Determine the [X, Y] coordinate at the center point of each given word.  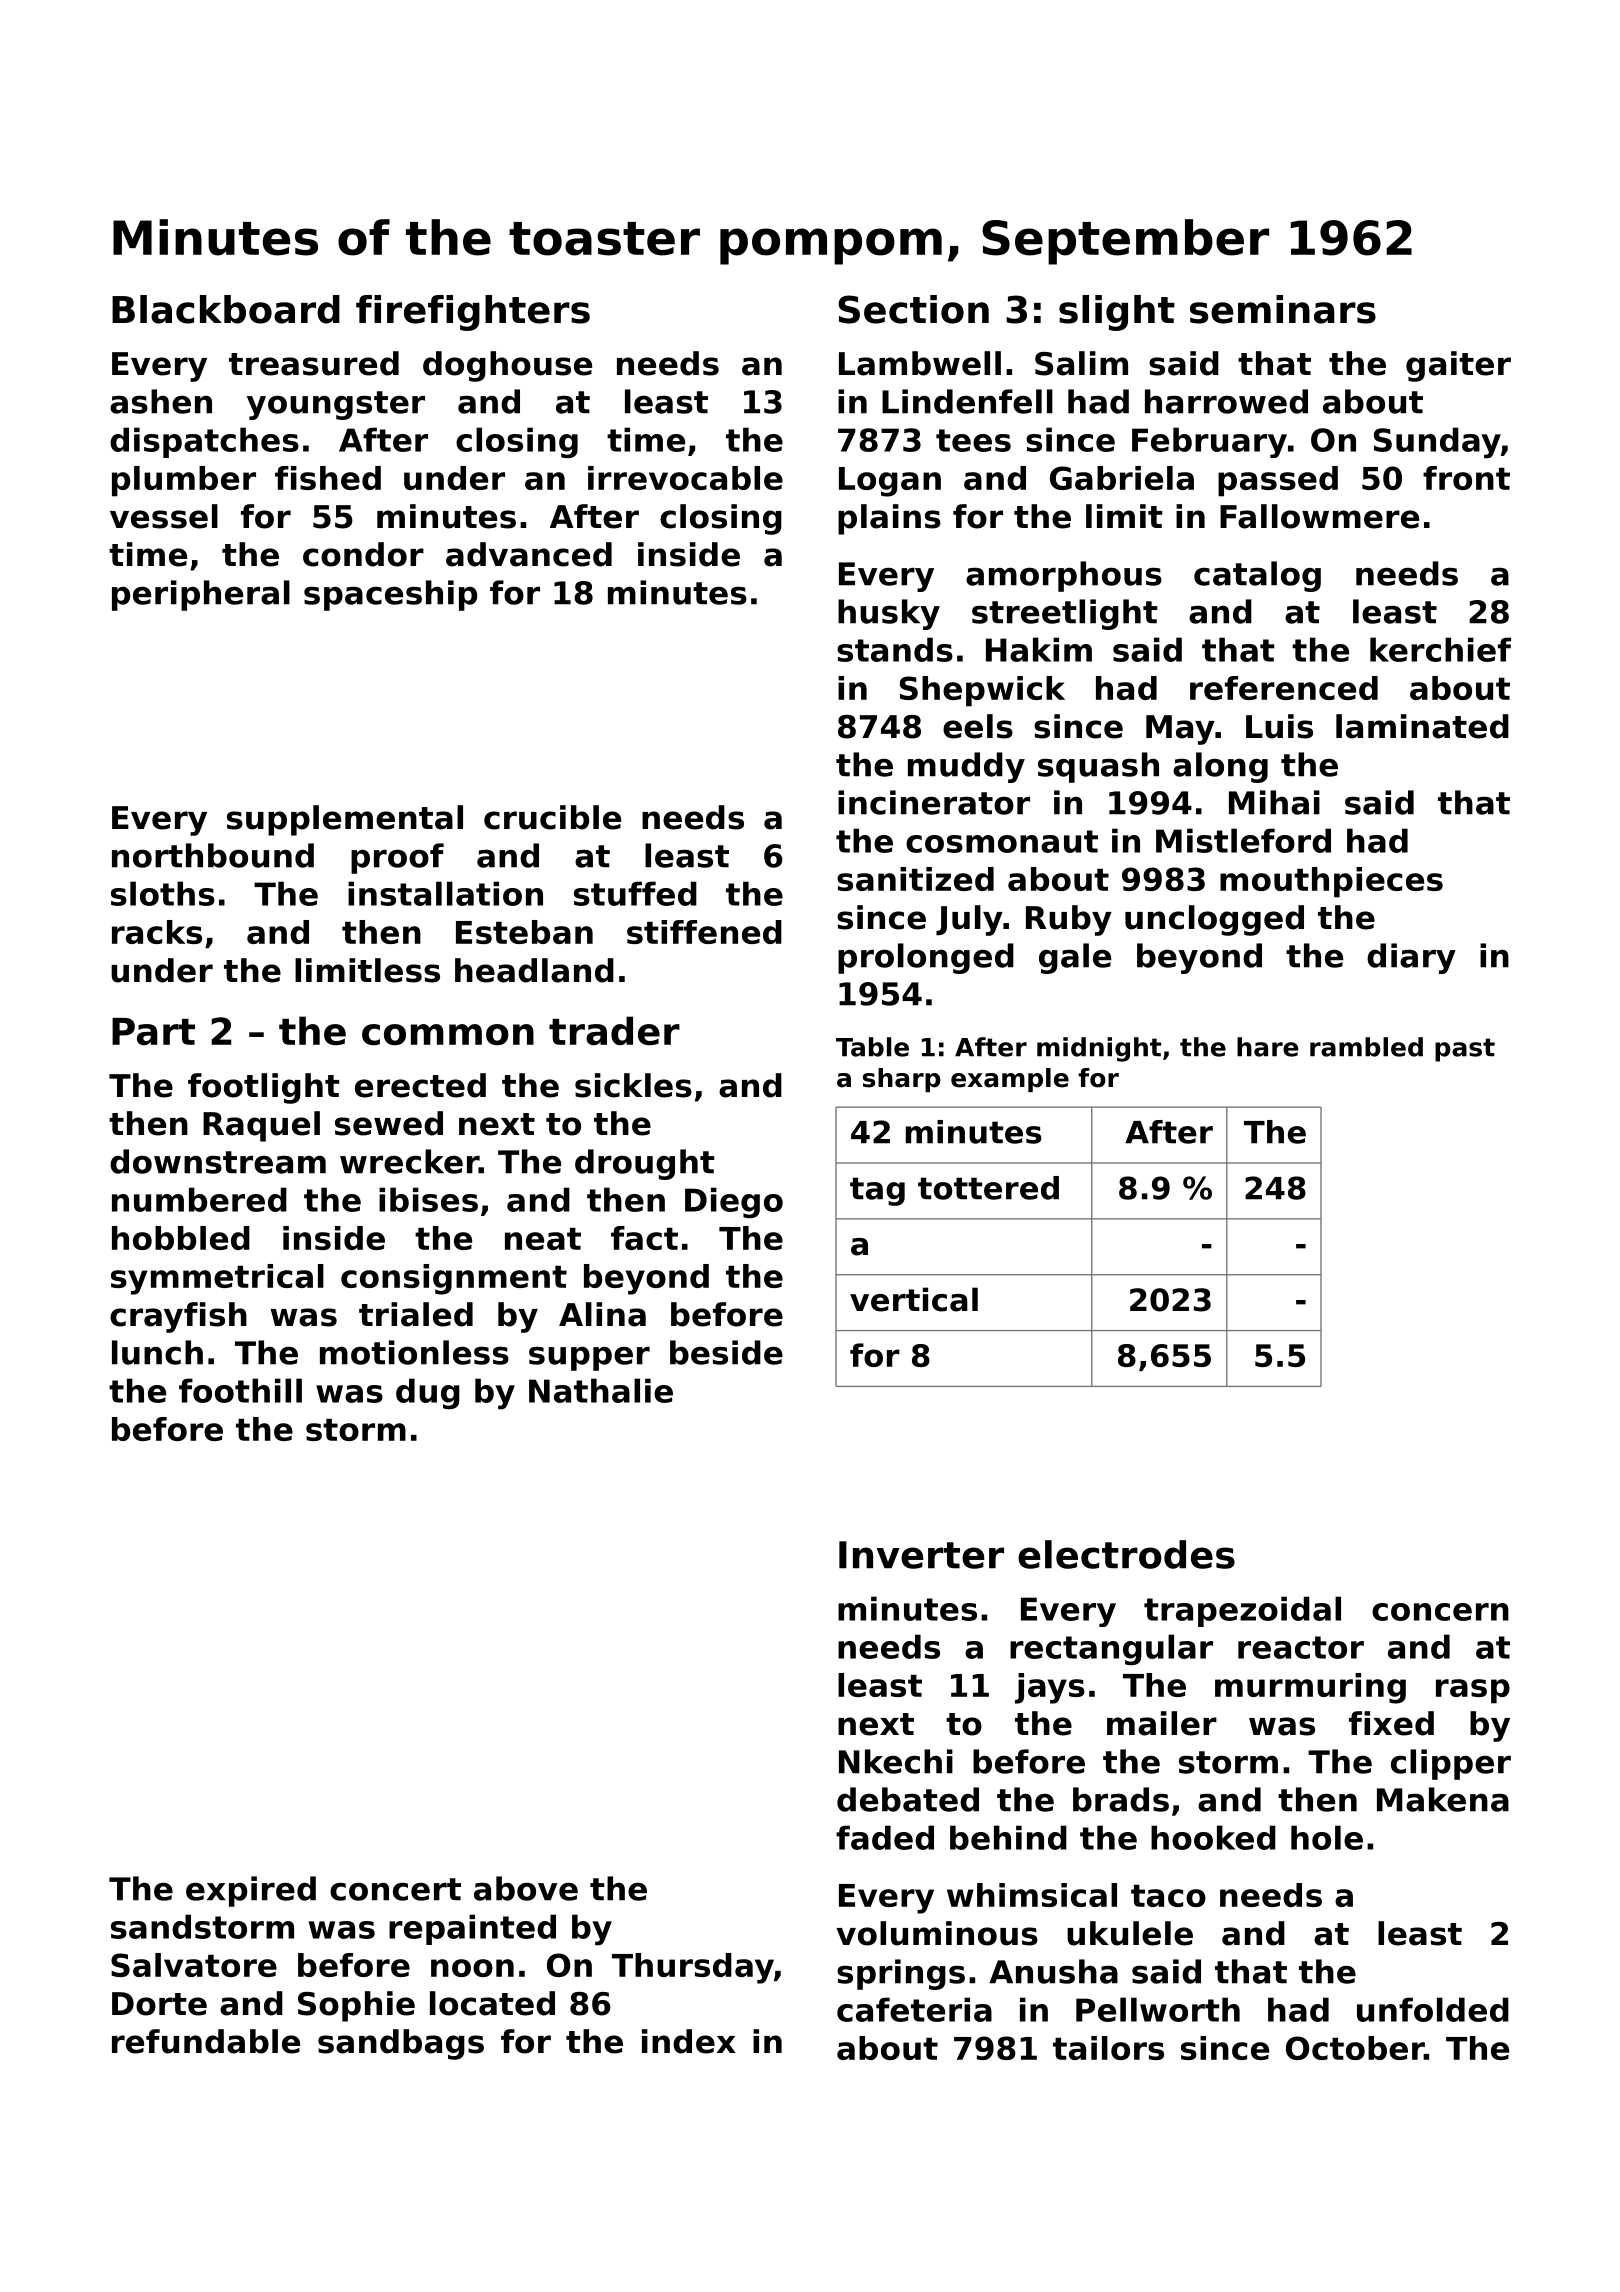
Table [872, 1047]
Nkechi [896, 1761]
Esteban [524, 932]
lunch [157, 1352]
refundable [206, 2041]
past [1465, 1050]
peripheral [201, 595]
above [526, 1888]
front [1466, 478]
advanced [529, 554]
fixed [1391, 1723]
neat [543, 1239]
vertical [914, 1299]
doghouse [507, 366]
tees [973, 440]
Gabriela [1122, 478]
